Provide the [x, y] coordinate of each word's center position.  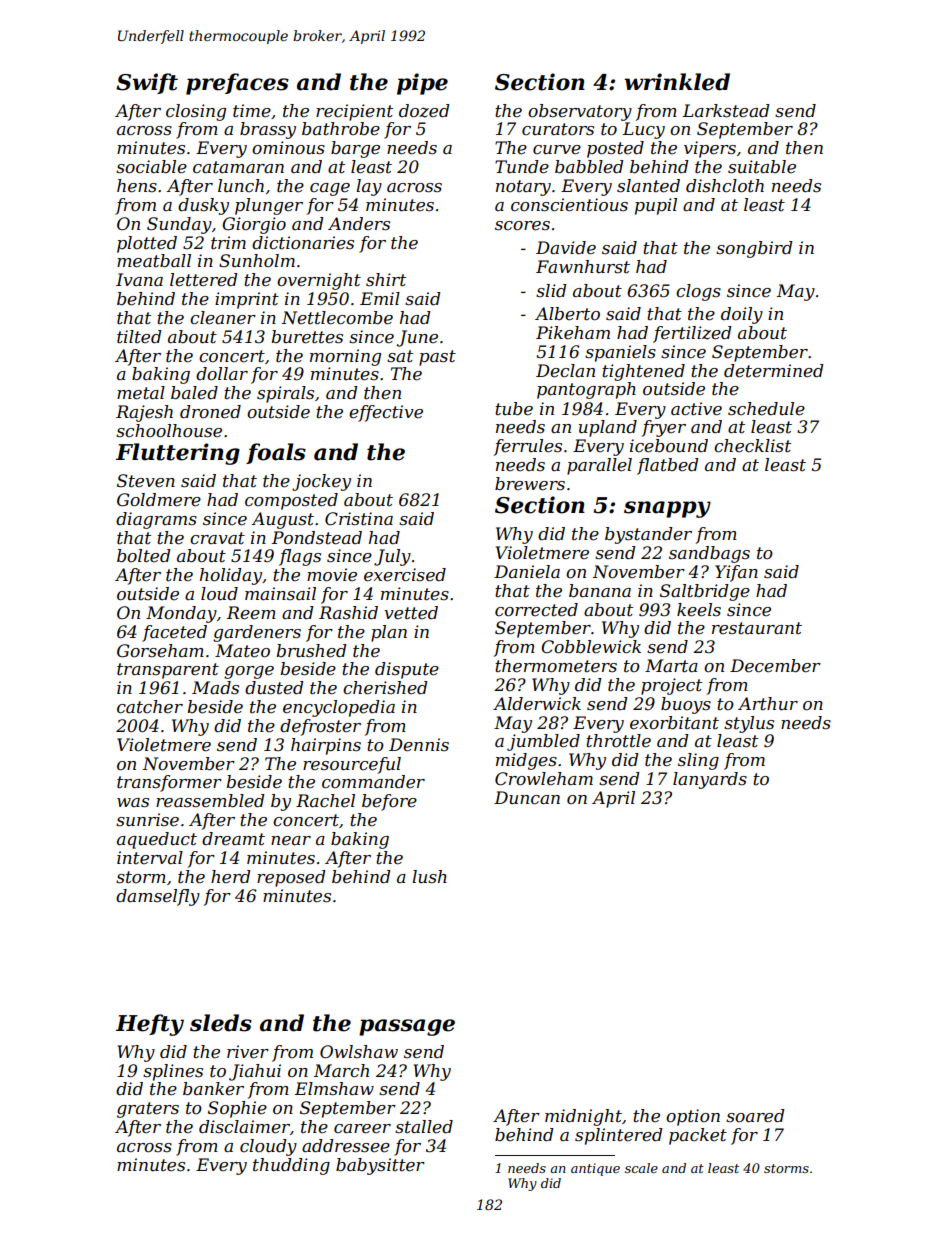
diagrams [156, 520]
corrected [536, 610]
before [389, 802]
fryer [664, 428]
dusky [203, 206]
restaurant [757, 628]
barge [355, 149]
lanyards [710, 780]
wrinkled [677, 82]
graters [148, 1110]
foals [276, 453]
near [291, 841]
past [437, 358]
